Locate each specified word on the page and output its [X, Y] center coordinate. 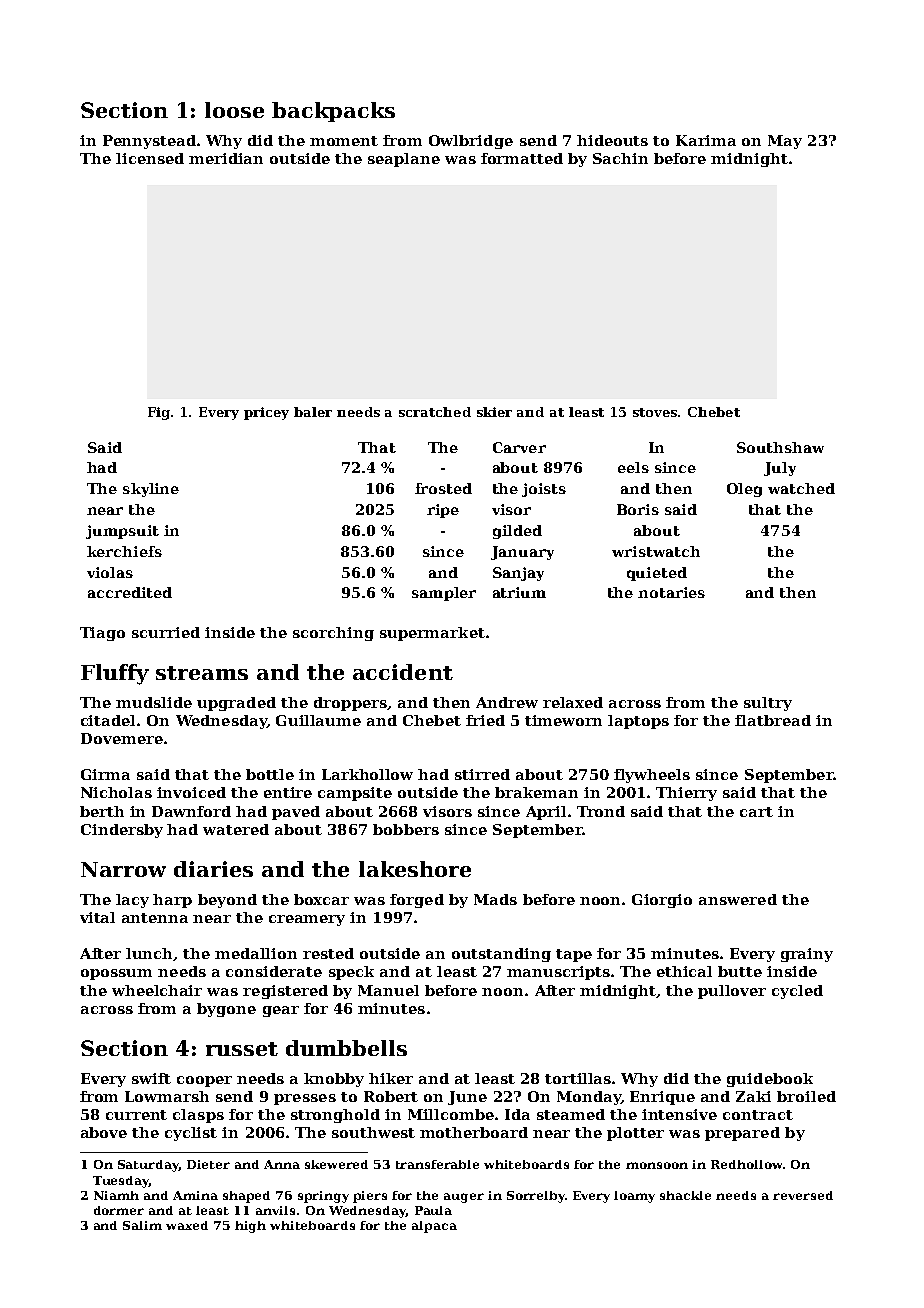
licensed [150, 158]
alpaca [434, 1227]
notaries [671, 592]
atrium [519, 592]
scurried [166, 632]
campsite [355, 794]
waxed [187, 1225]
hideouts [612, 140]
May [785, 142]
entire [288, 792]
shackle [685, 1195]
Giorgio [662, 901]
